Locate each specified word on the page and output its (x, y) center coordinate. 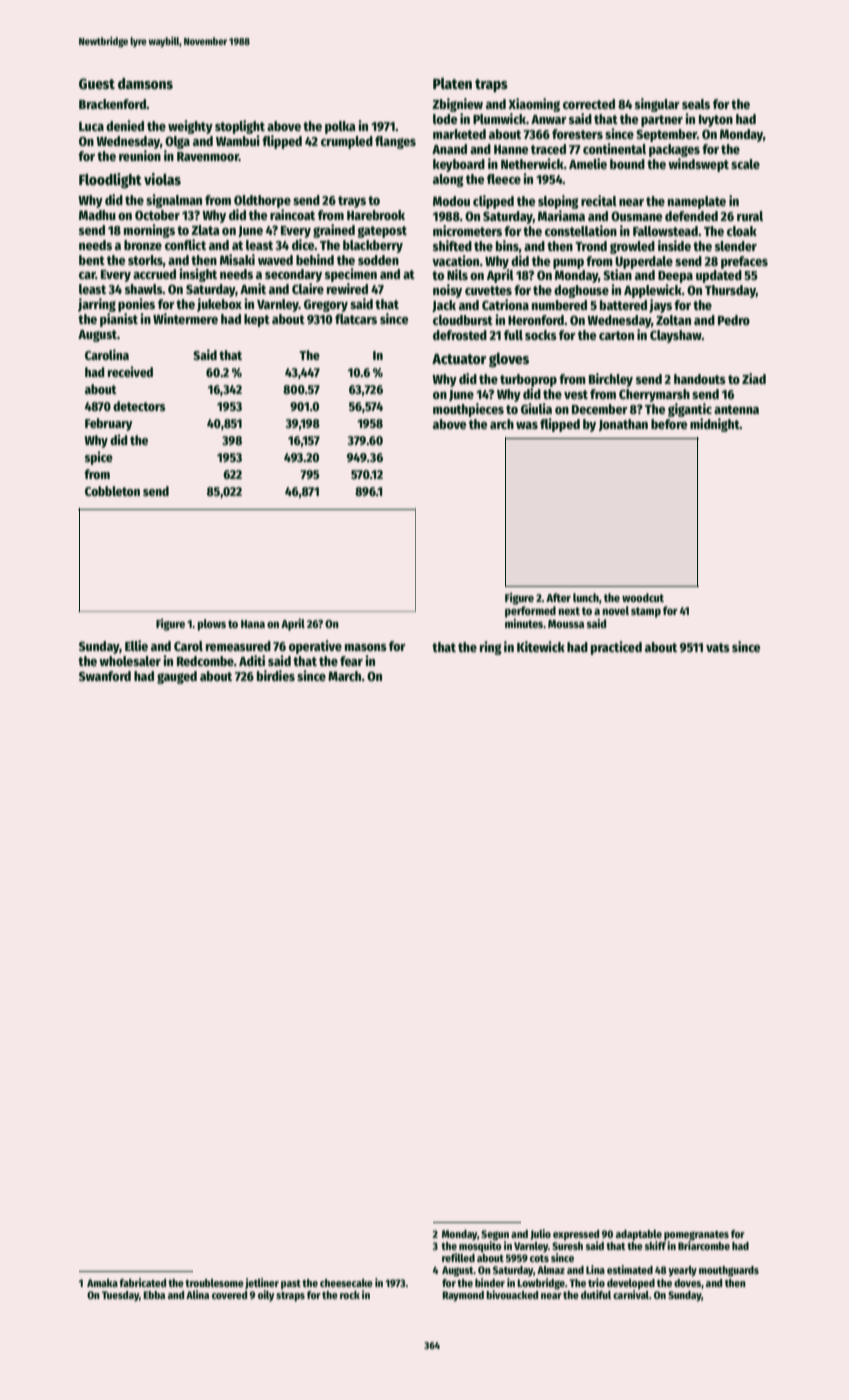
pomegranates (696, 1236)
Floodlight (110, 181)
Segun (495, 1235)
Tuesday (120, 1296)
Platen (452, 83)
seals (696, 104)
